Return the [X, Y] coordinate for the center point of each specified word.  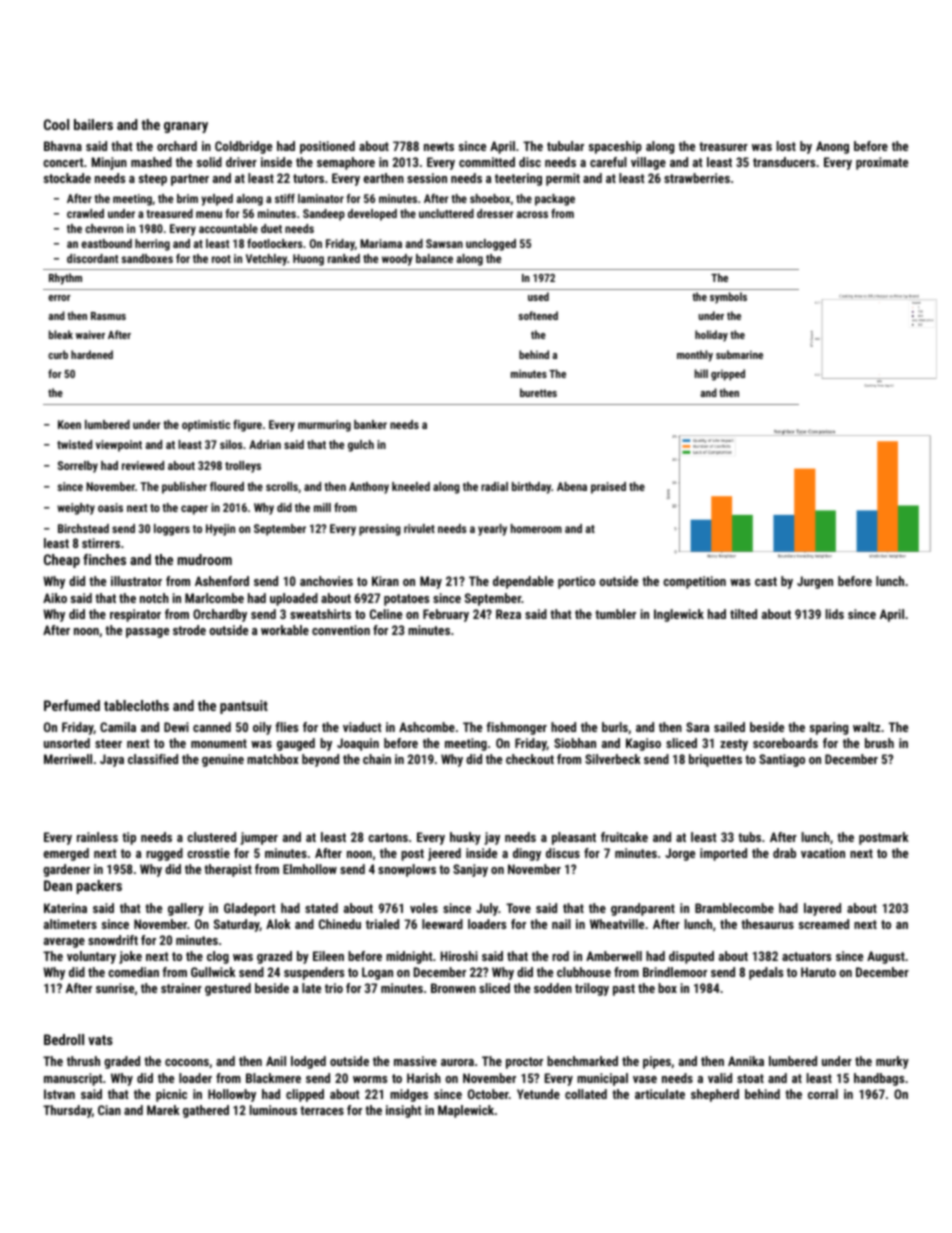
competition [694, 582]
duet [271, 228]
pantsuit [244, 707]
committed [487, 162]
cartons [388, 837]
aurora [457, 1062]
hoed [563, 727]
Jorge [680, 854]
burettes [538, 392]
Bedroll [64, 1039]
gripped [728, 375]
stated [321, 908]
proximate [882, 163]
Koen [69, 424]
